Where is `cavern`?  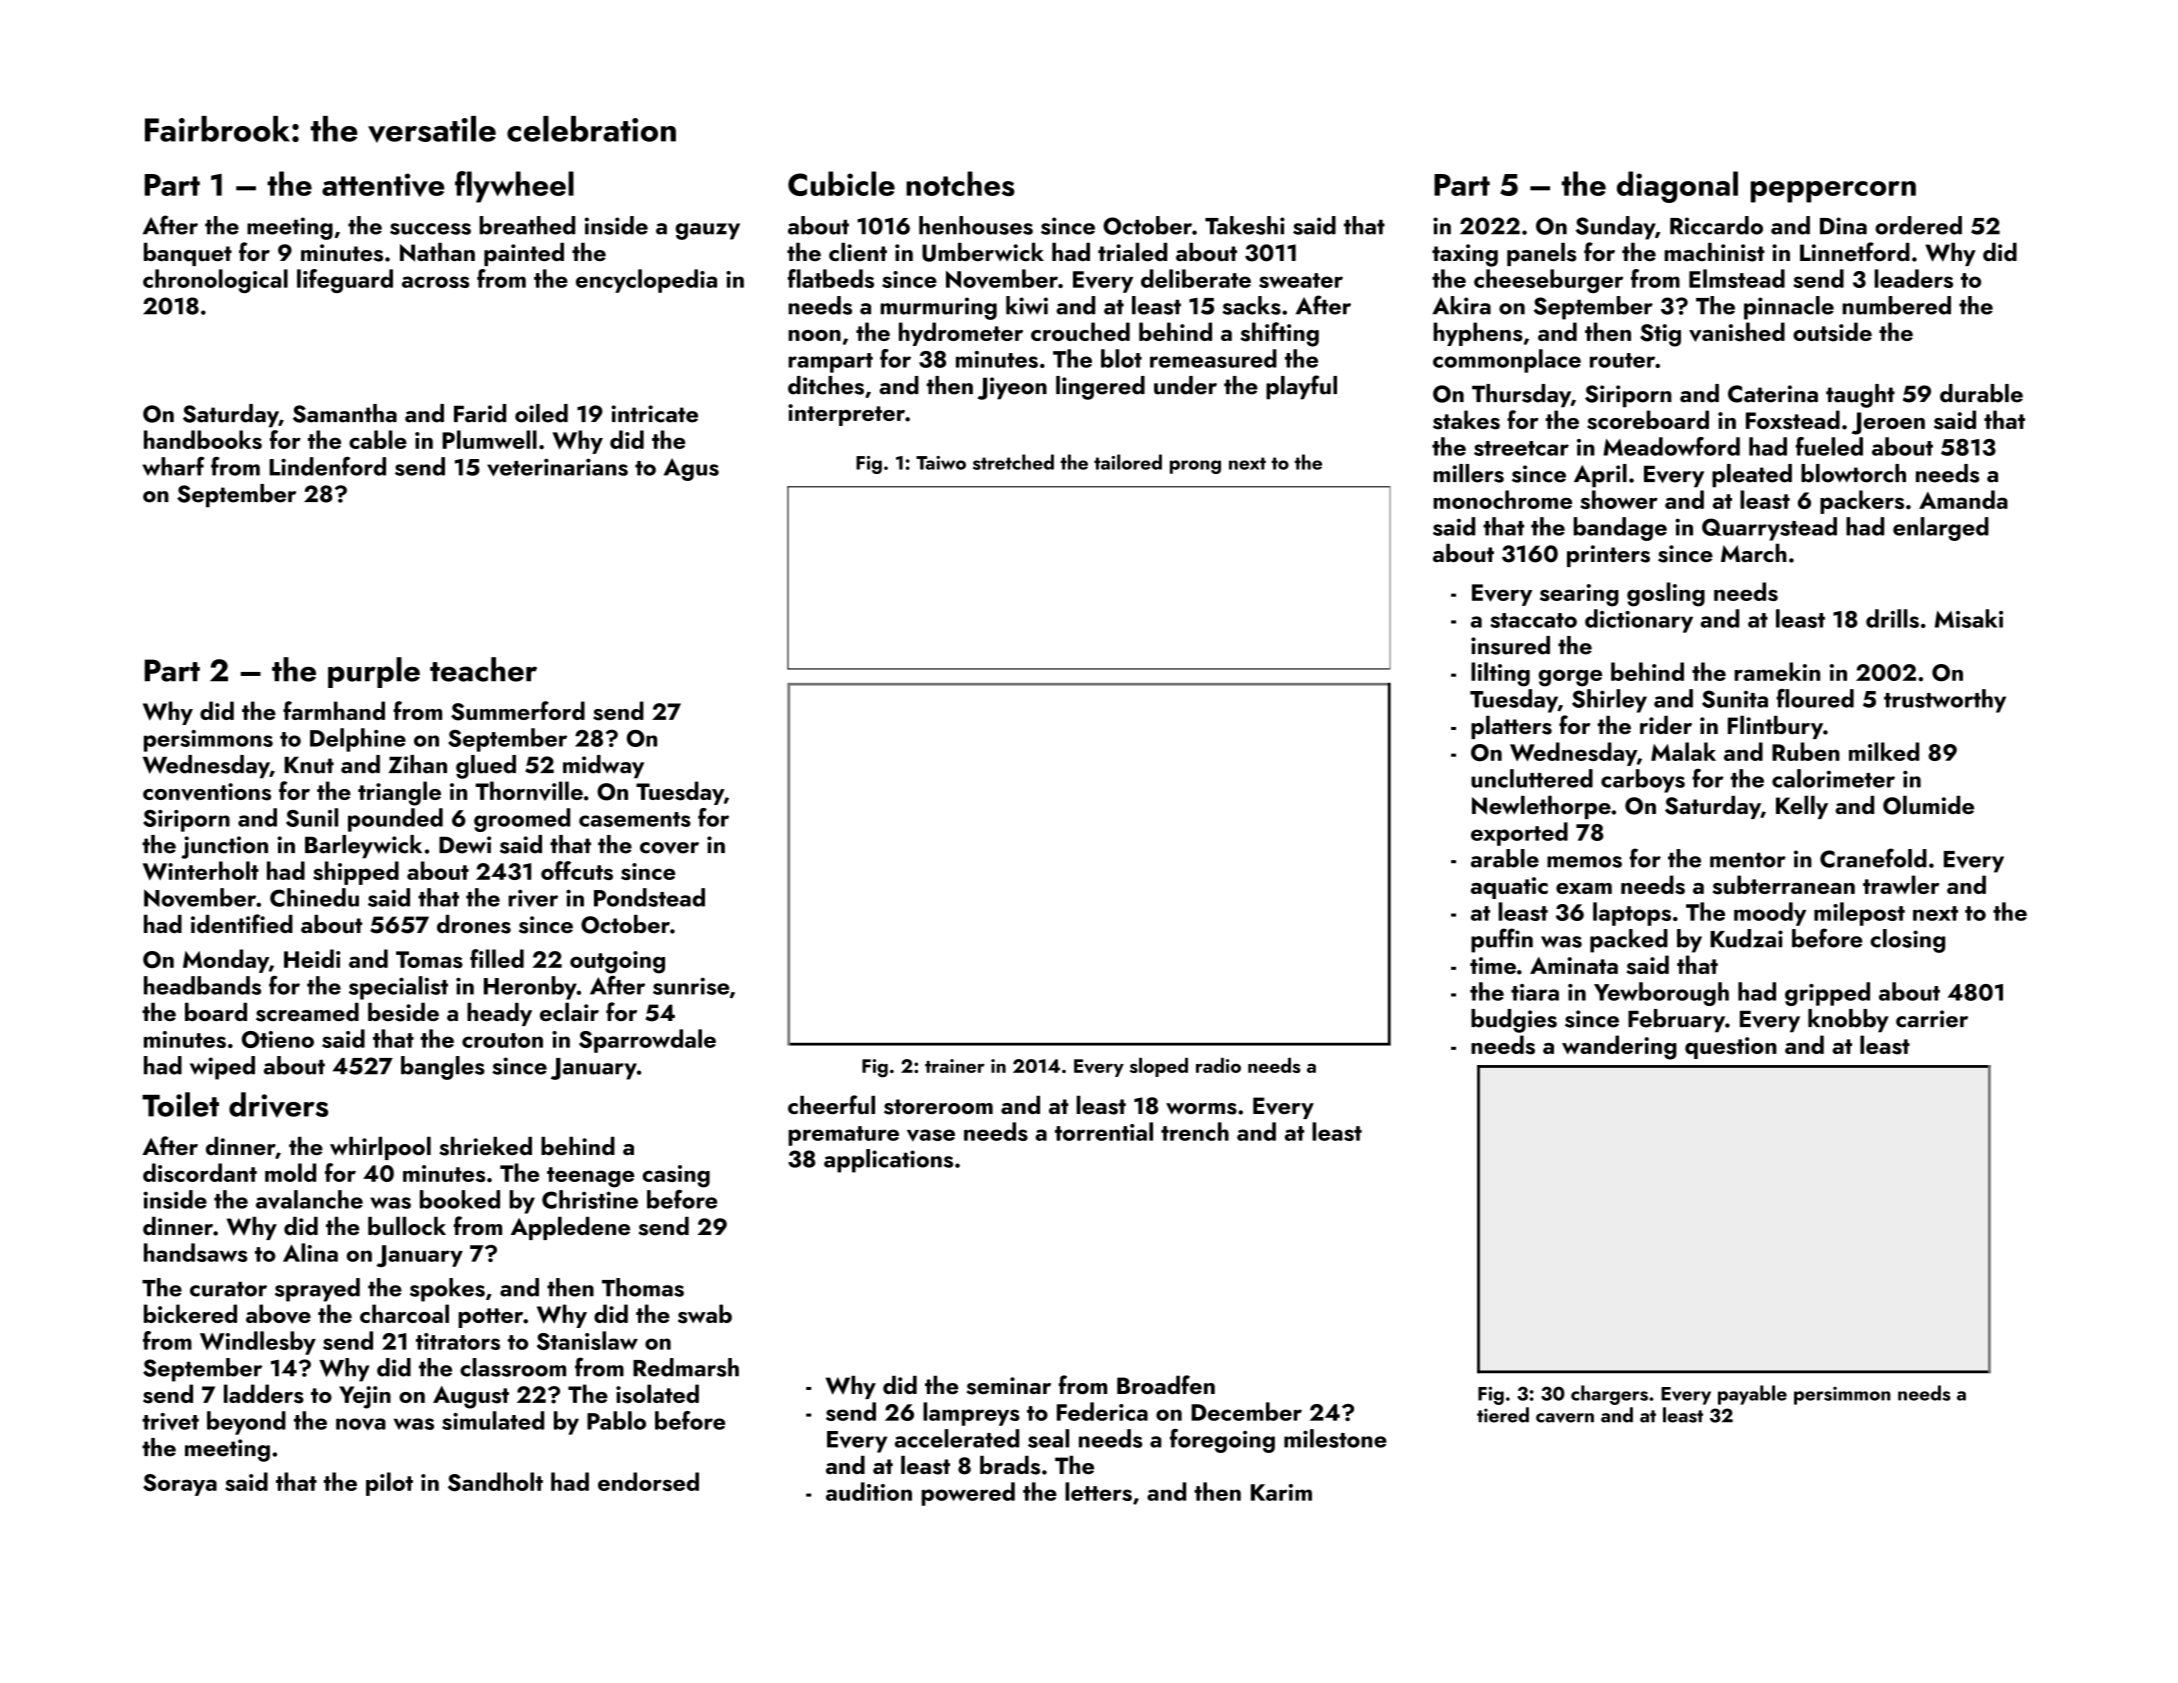 cavern is located at coordinates (1565, 1418).
